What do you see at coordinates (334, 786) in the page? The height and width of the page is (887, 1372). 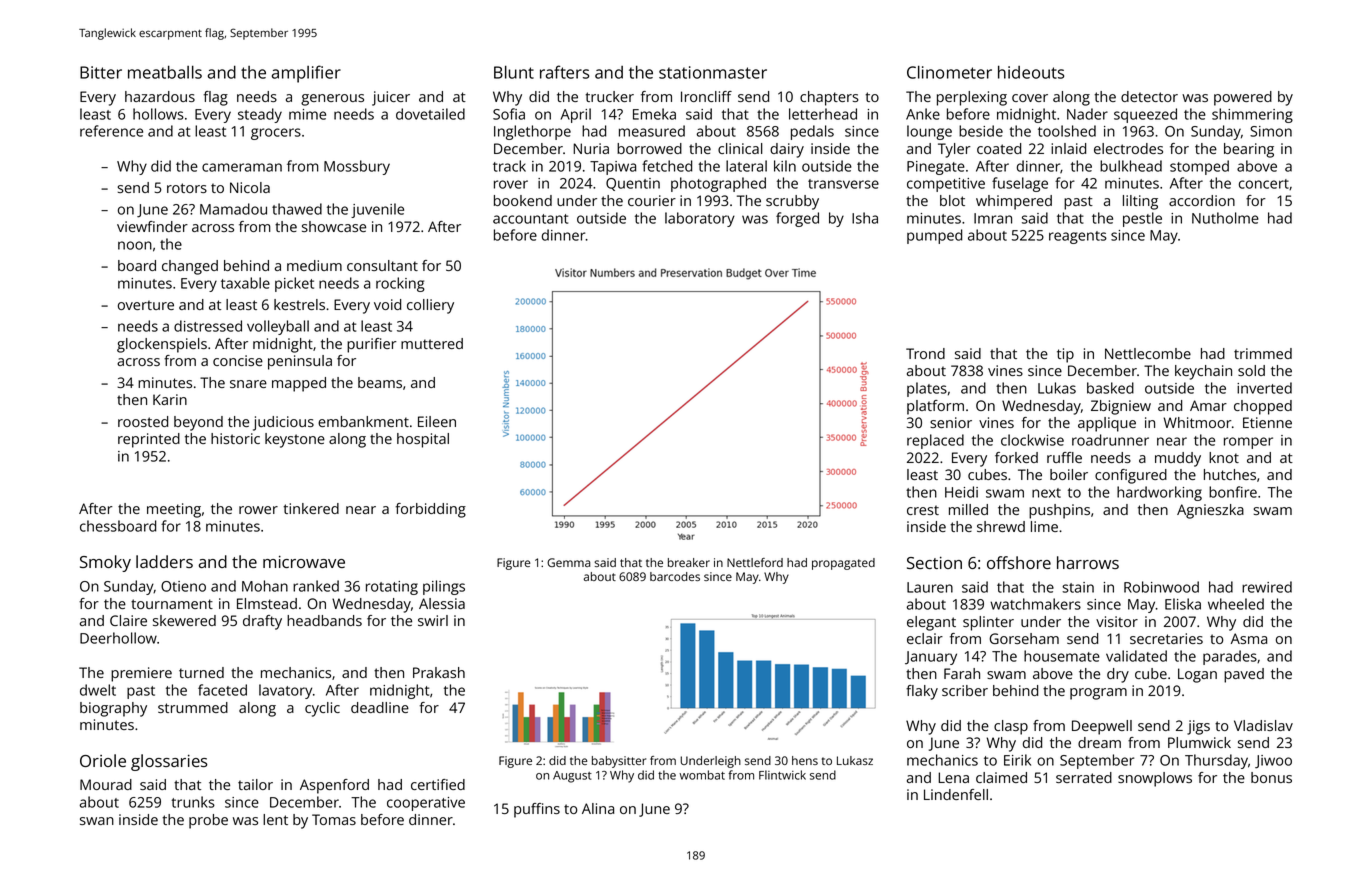 I see `Aspenford` at bounding box center [334, 786].
